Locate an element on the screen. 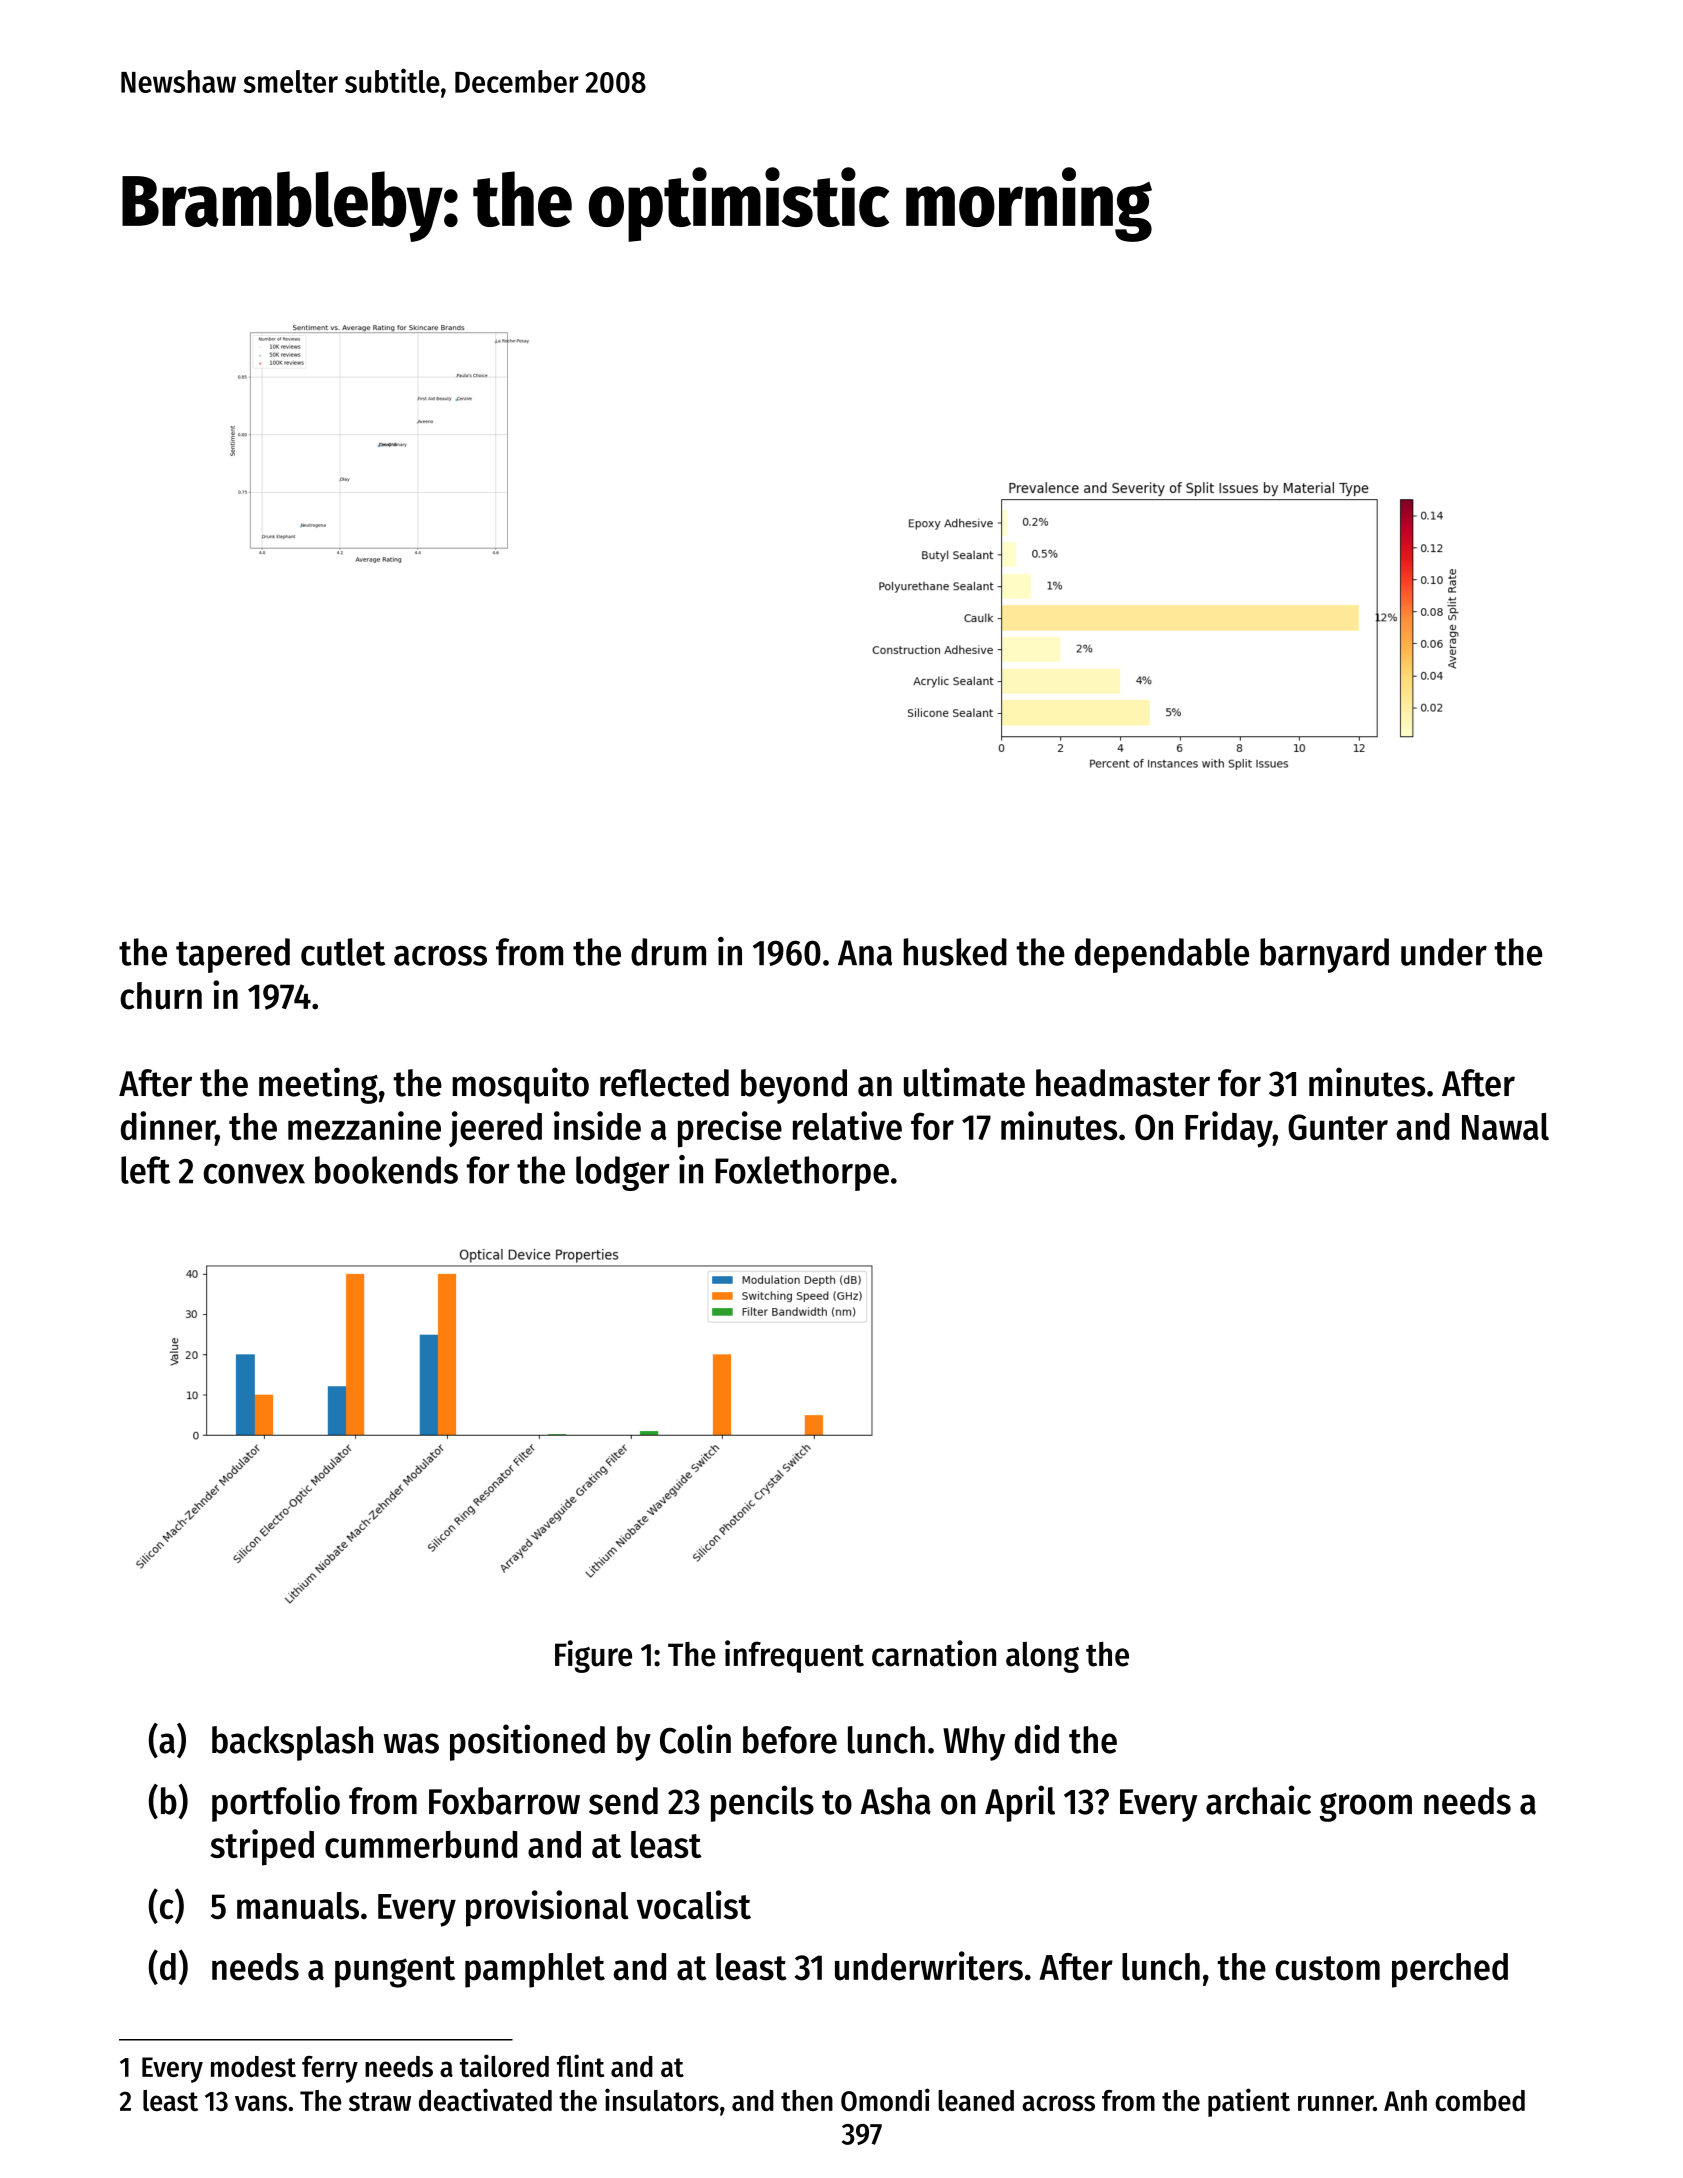 This screenshot has width=1683, height=2178. runner is located at coordinates (1335, 2103).
